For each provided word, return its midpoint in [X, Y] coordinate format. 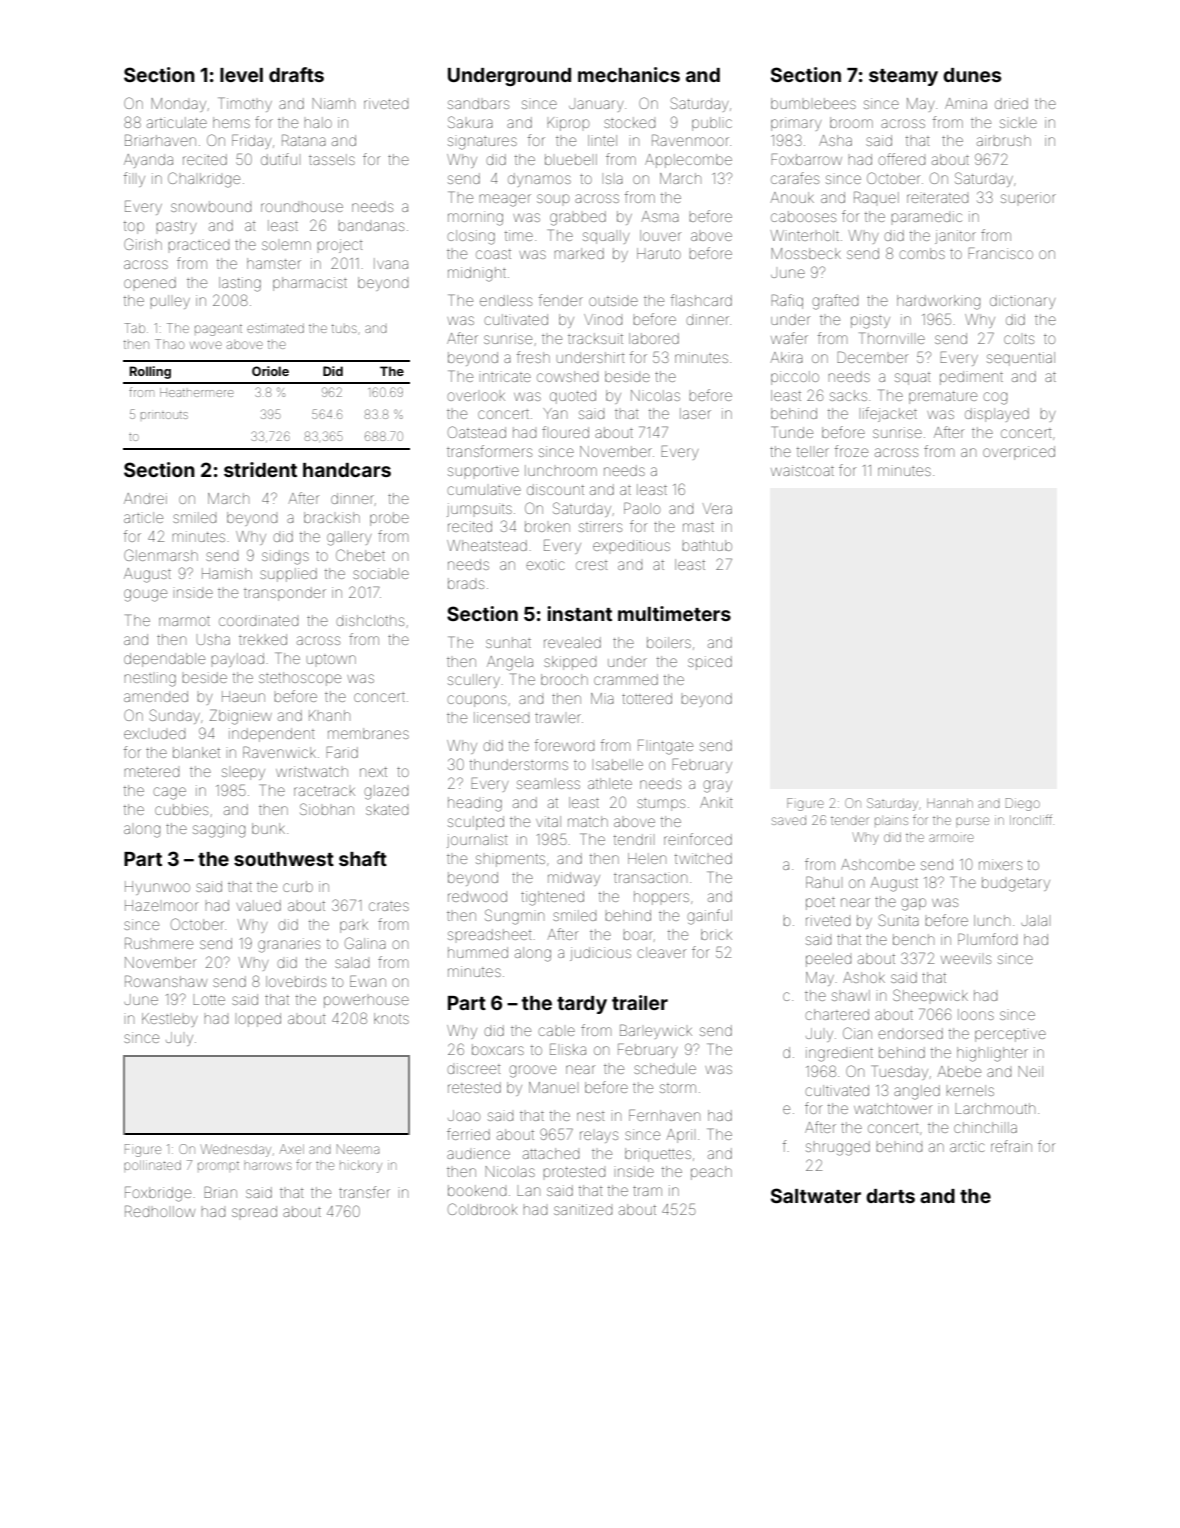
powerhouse [366, 1002]
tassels [332, 159]
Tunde [792, 432]
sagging [219, 831]
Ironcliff [1031, 819]
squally [606, 237]
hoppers [661, 898]
